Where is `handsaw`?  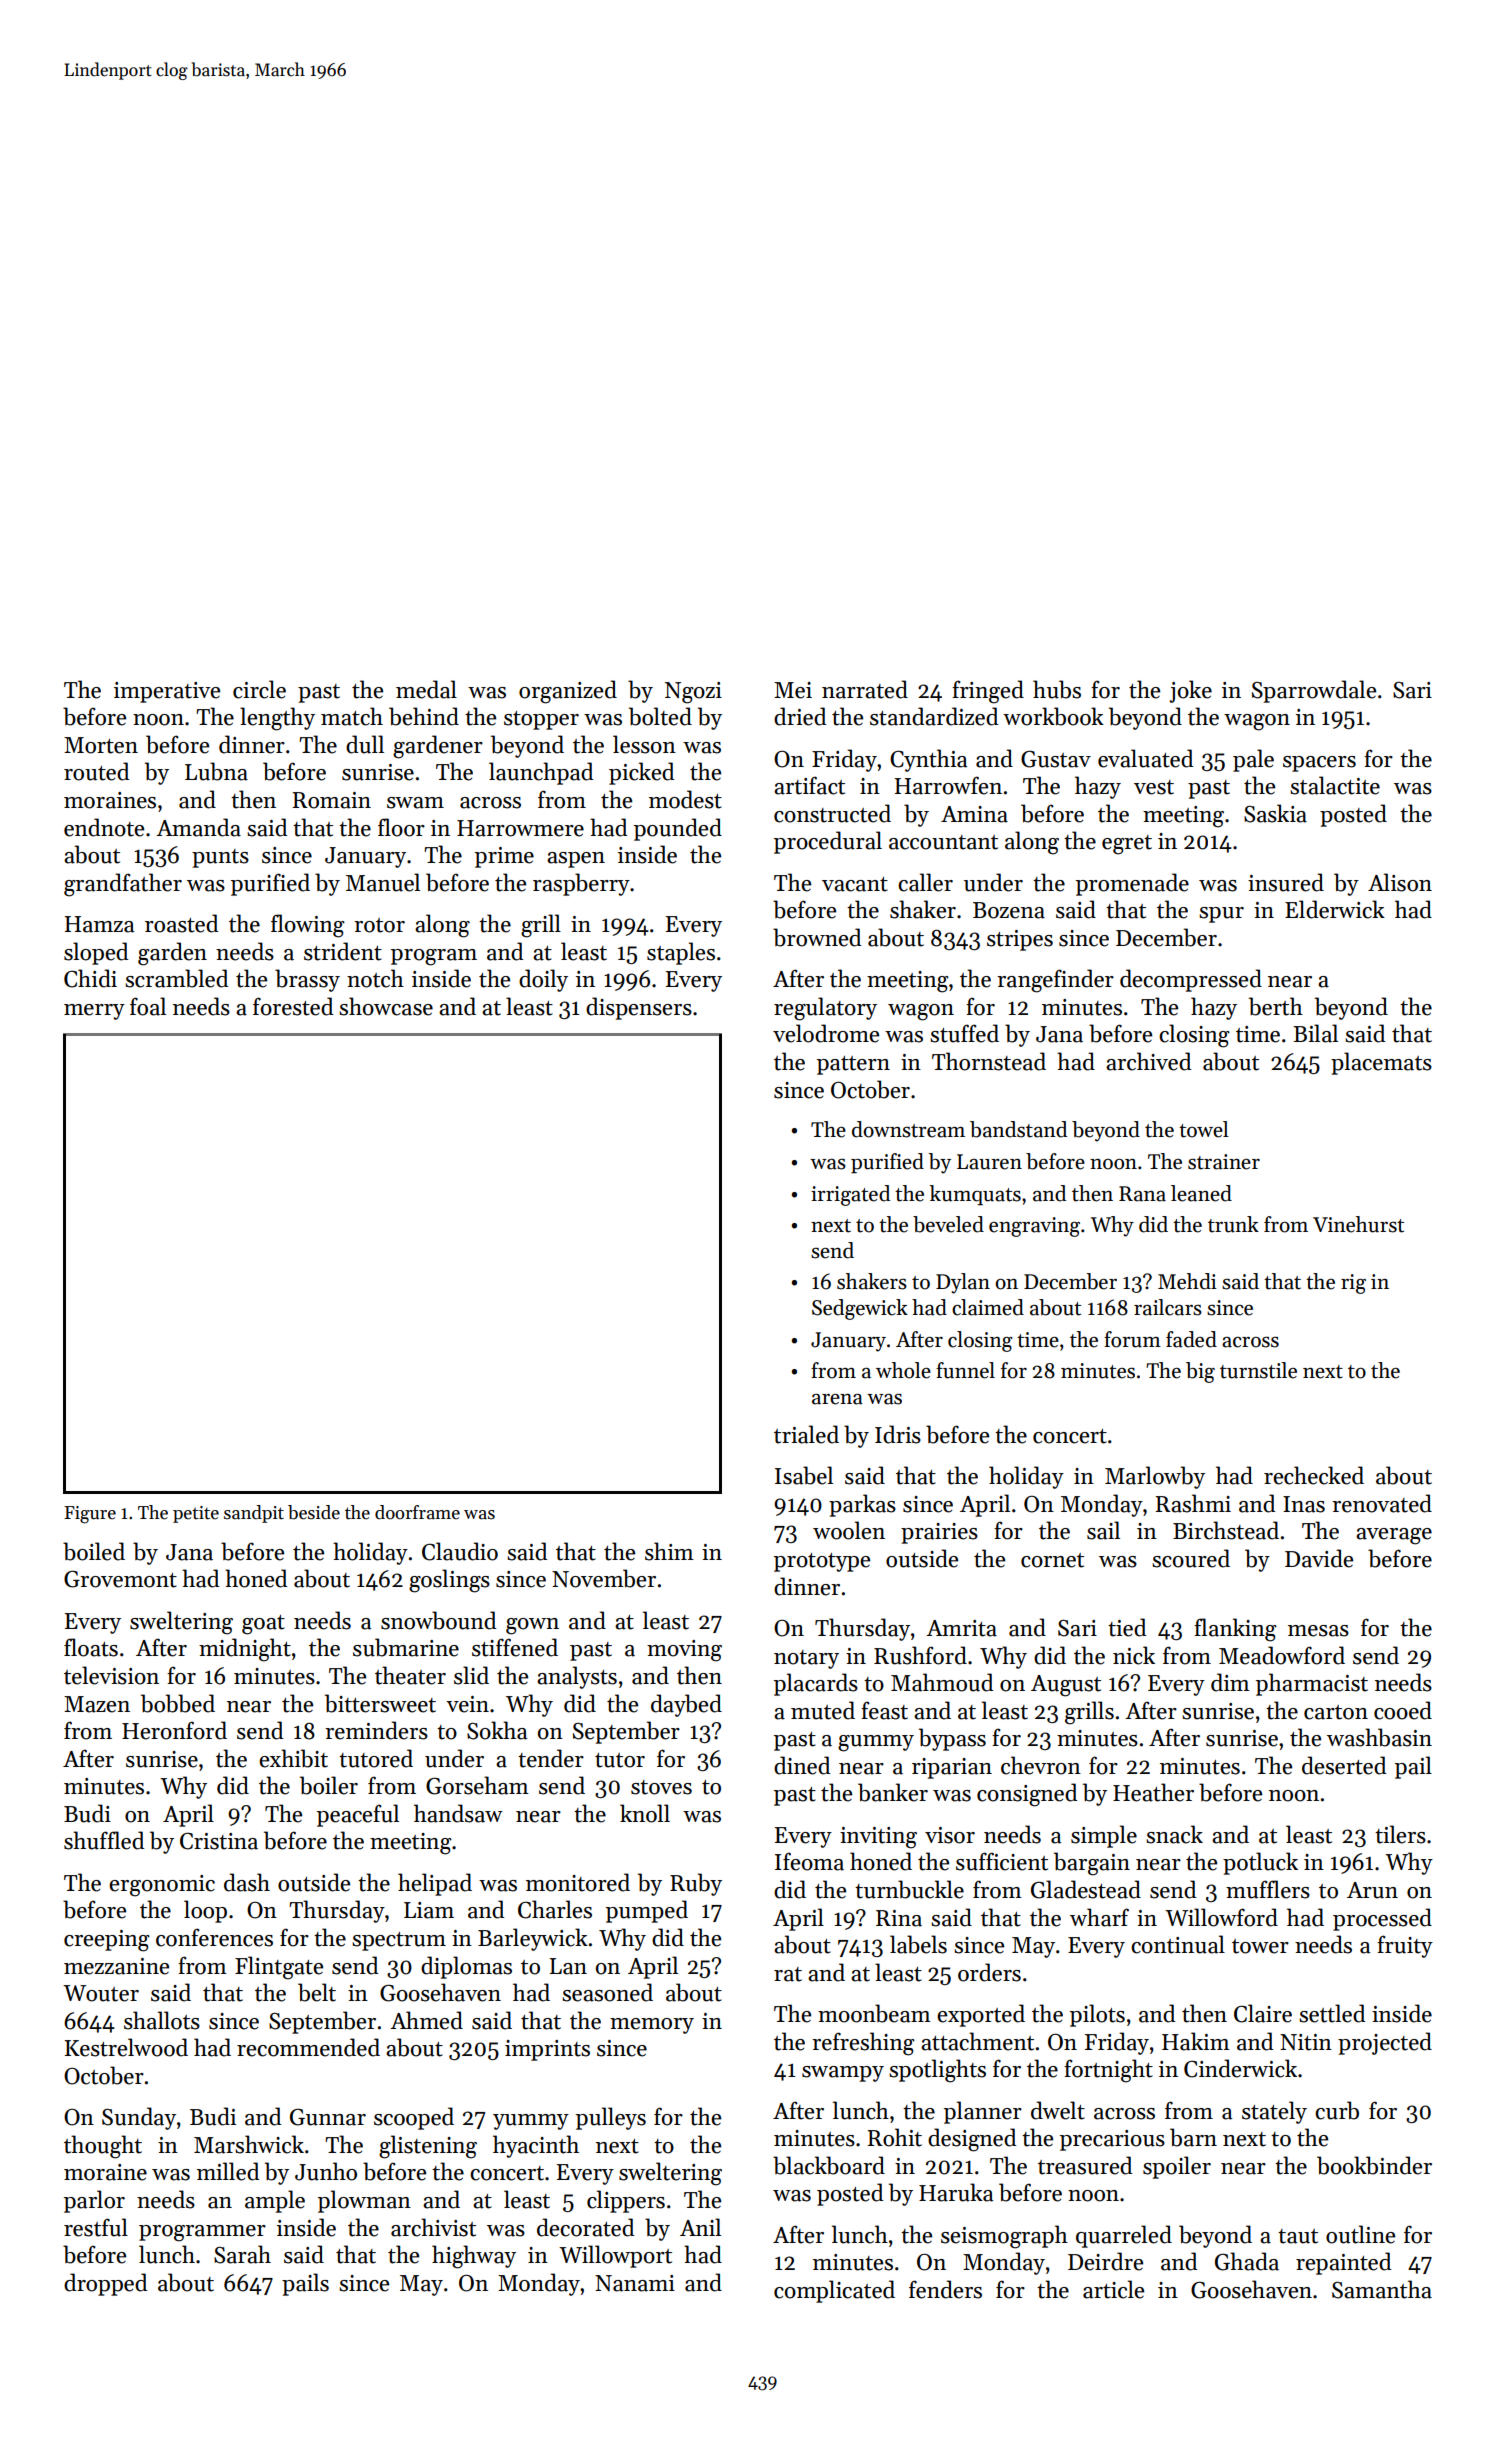 handsaw is located at coordinates (458, 1813).
